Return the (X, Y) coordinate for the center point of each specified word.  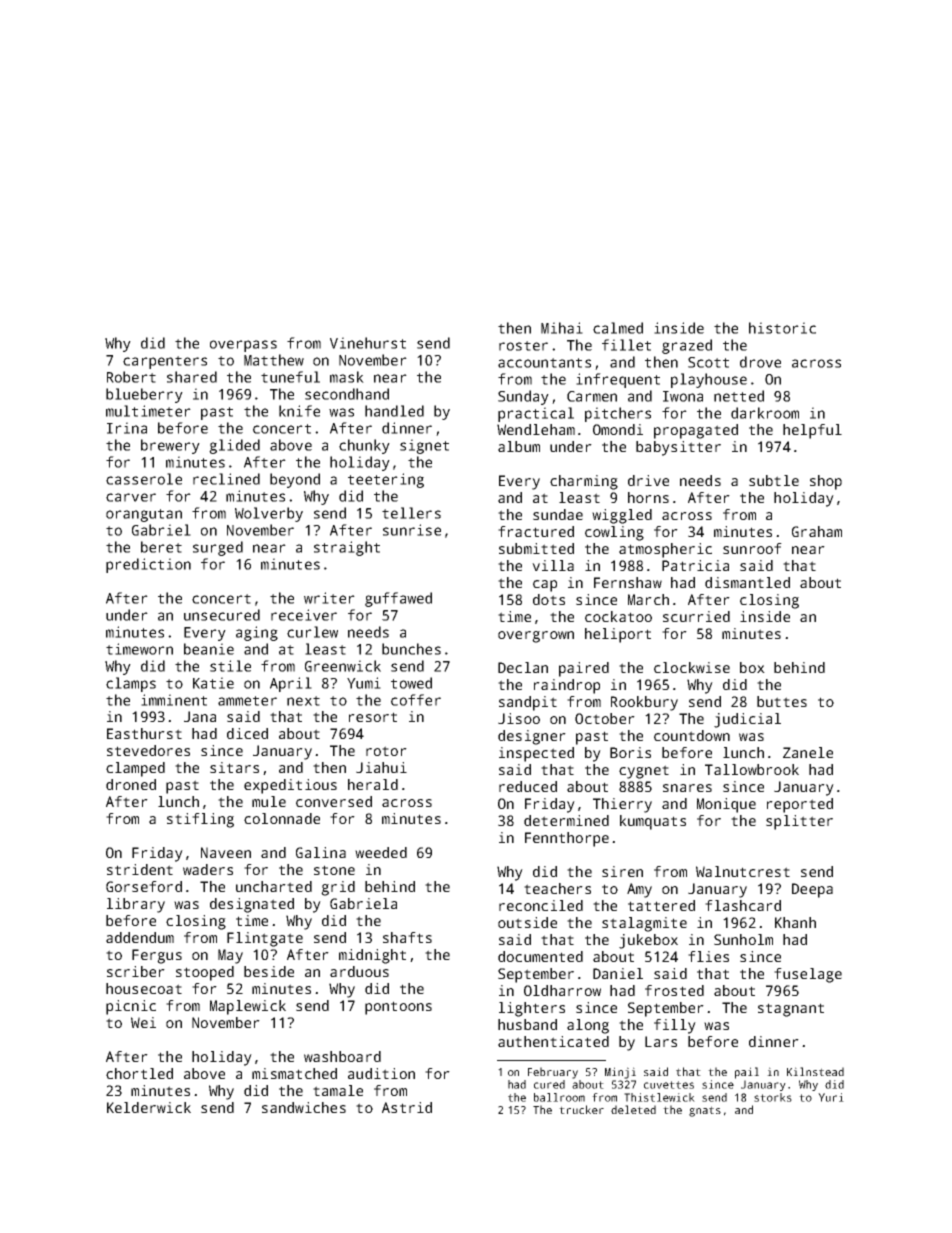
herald (373, 784)
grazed (687, 346)
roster (523, 346)
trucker (581, 1109)
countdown (692, 735)
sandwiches (304, 1107)
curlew (312, 632)
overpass (243, 346)
